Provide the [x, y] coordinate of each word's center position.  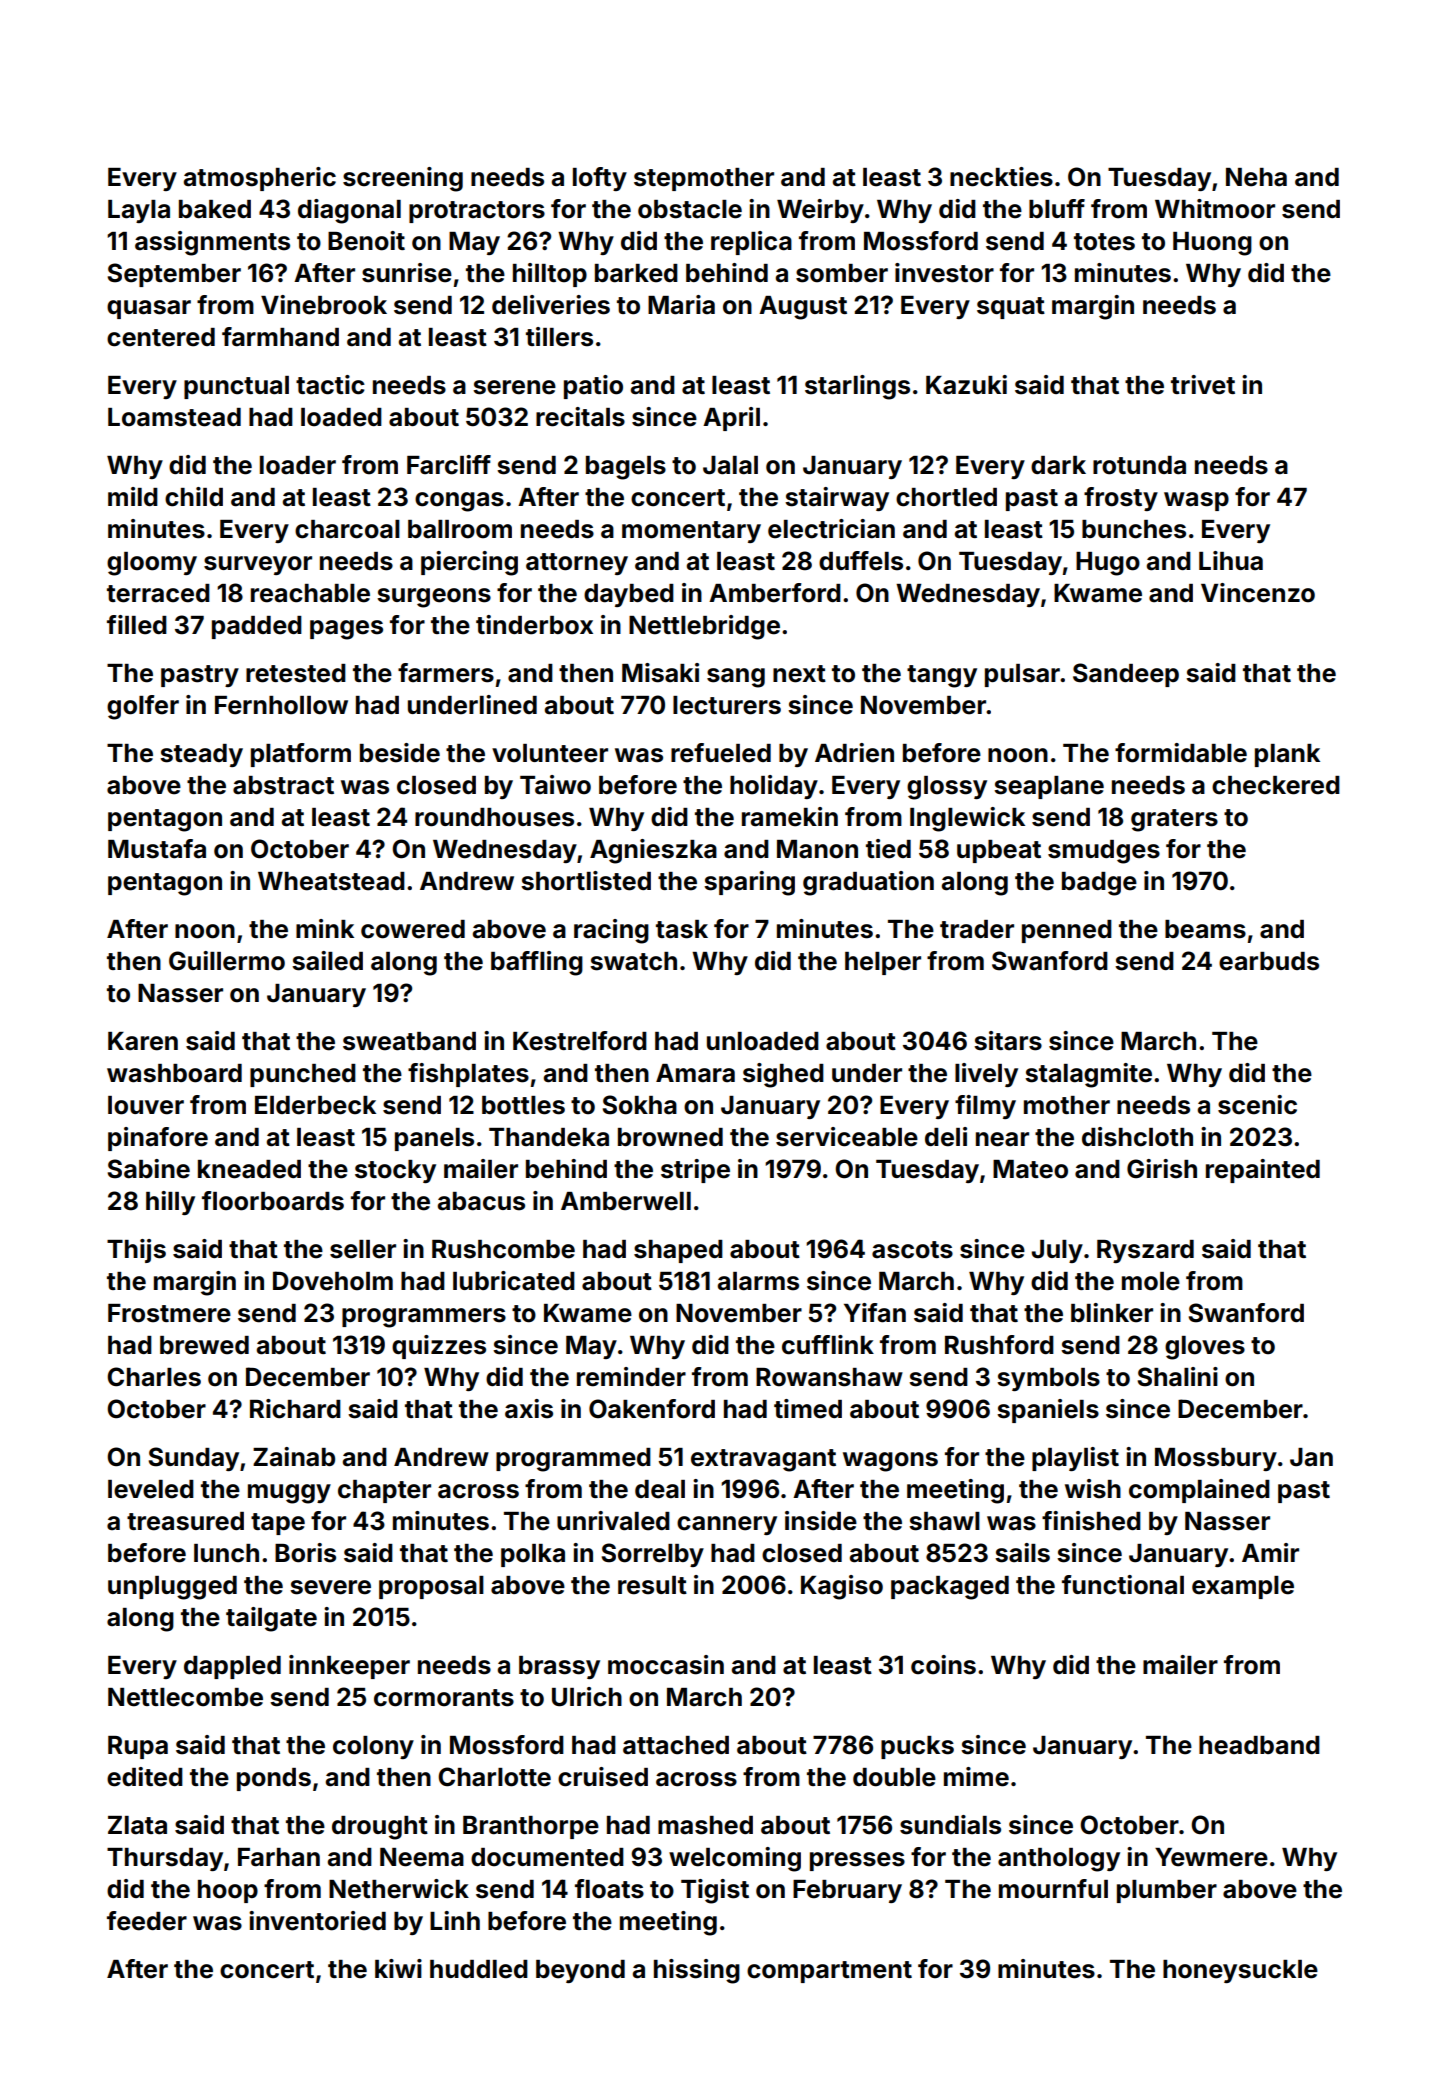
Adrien [854, 753]
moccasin [666, 1665]
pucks [917, 1747]
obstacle [690, 209]
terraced [158, 593]
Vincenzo [1258, 593]
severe [330, 1587]
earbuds [1269, 961]
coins [943, 1665]
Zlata [137, 1825]
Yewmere [1211, 1857]
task [682, 929]
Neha [1256, 177]
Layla [139, 211]
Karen [143, 1041]
